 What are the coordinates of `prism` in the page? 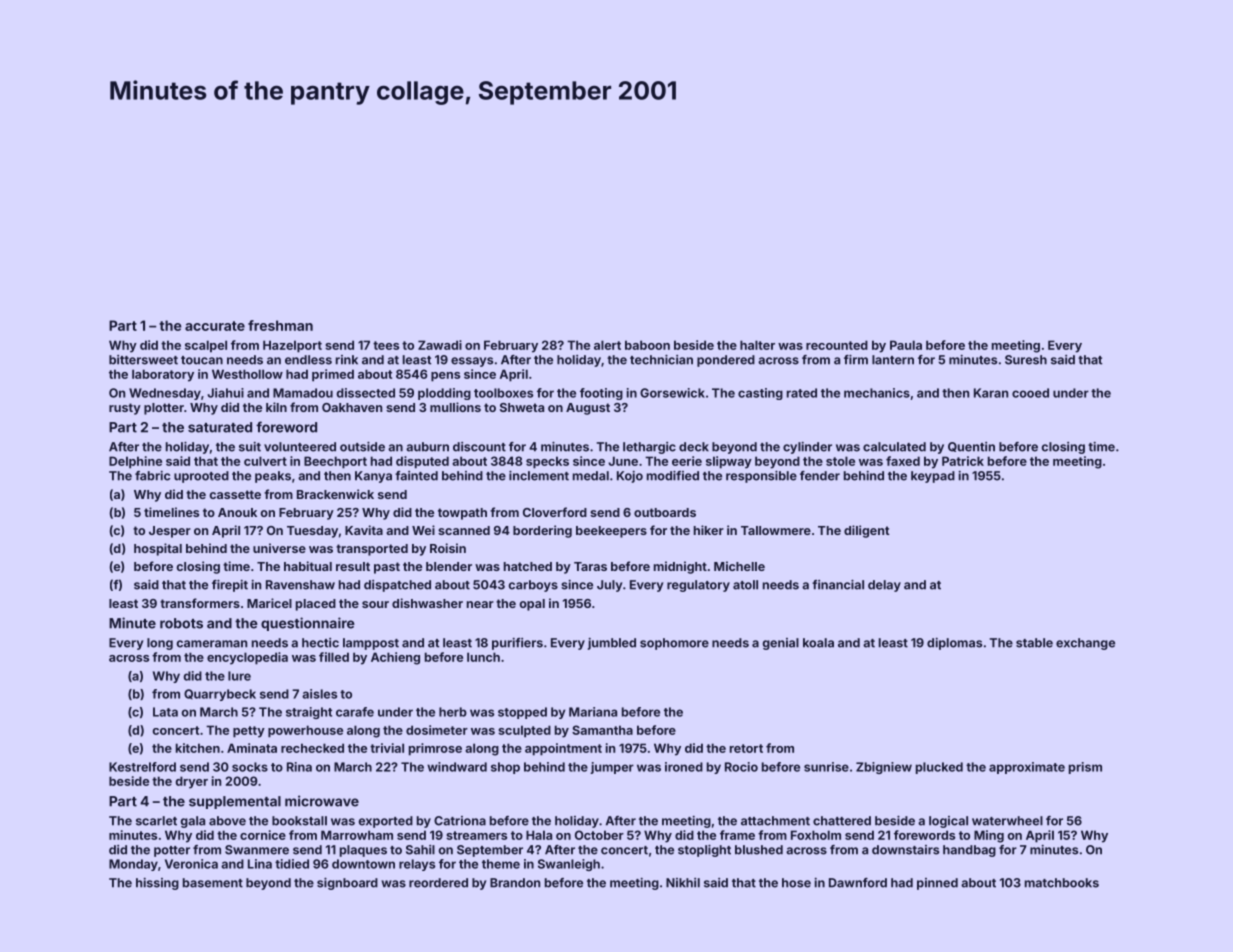 It's located at (1085, 768).
